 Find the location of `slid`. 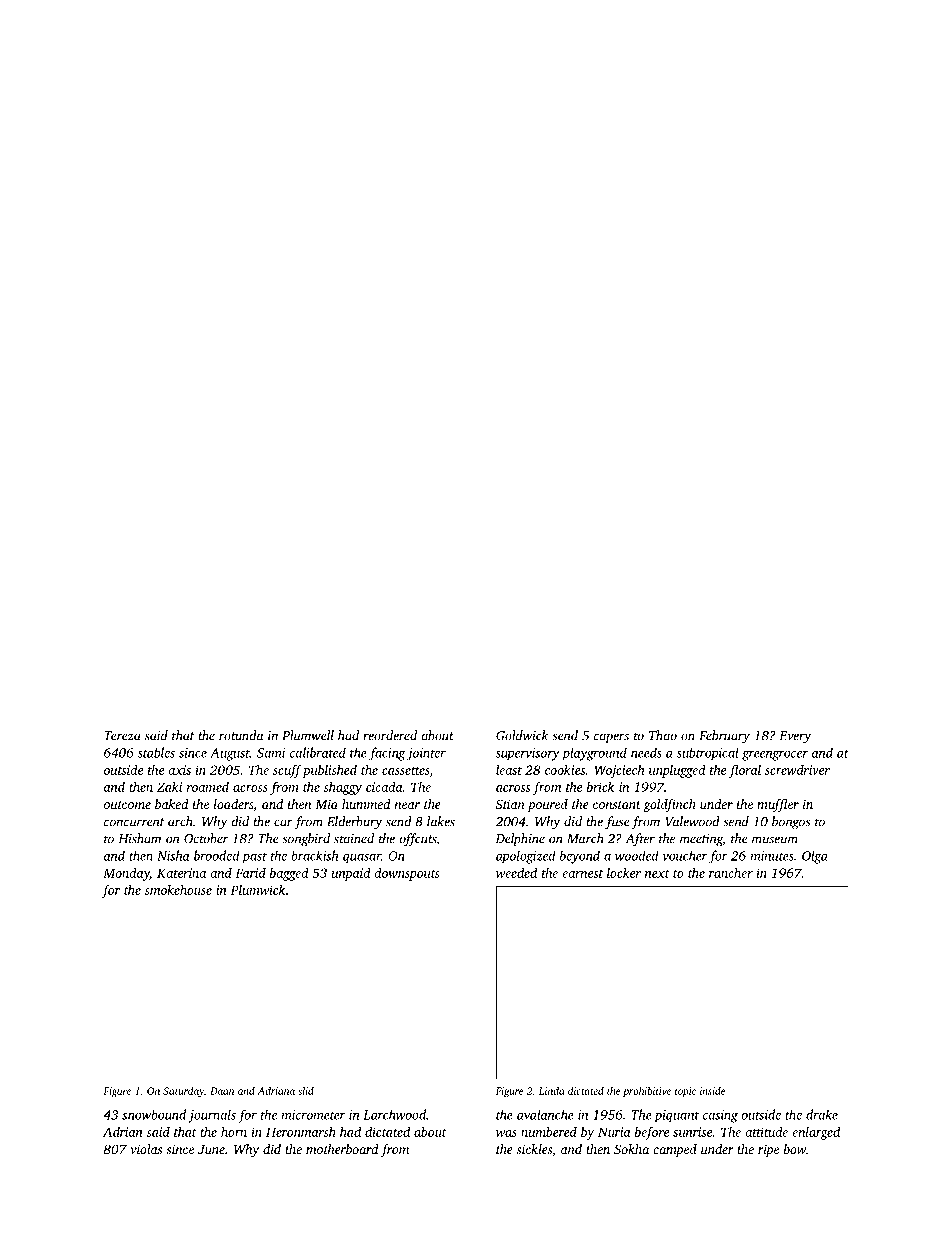

slid is located at coordinates (306, 1091).
